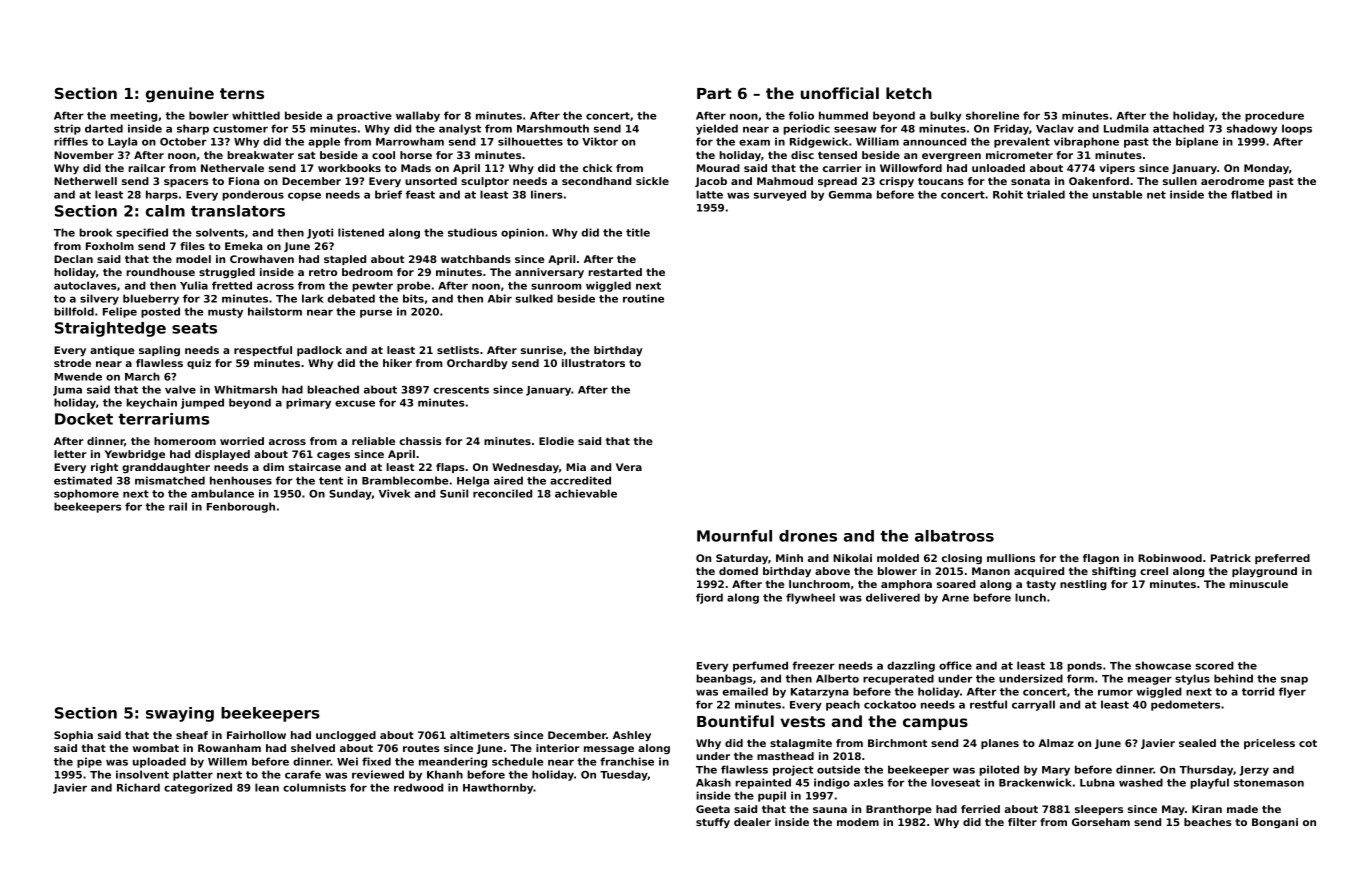 This document has width=1372, height=887. I want to click on yielded, so click(717, 129).
